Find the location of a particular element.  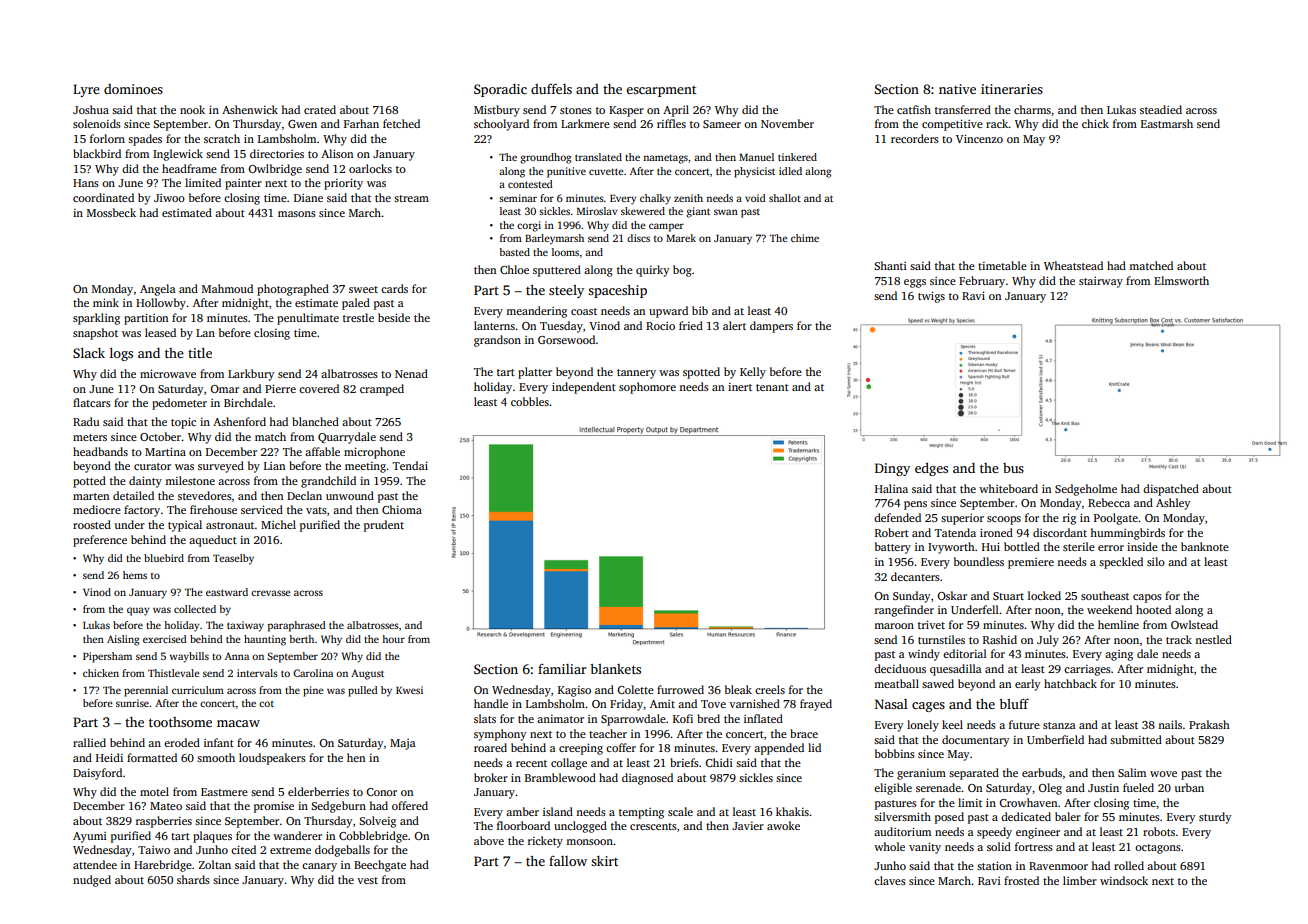

grandson is located at coordinates (497, 341).
